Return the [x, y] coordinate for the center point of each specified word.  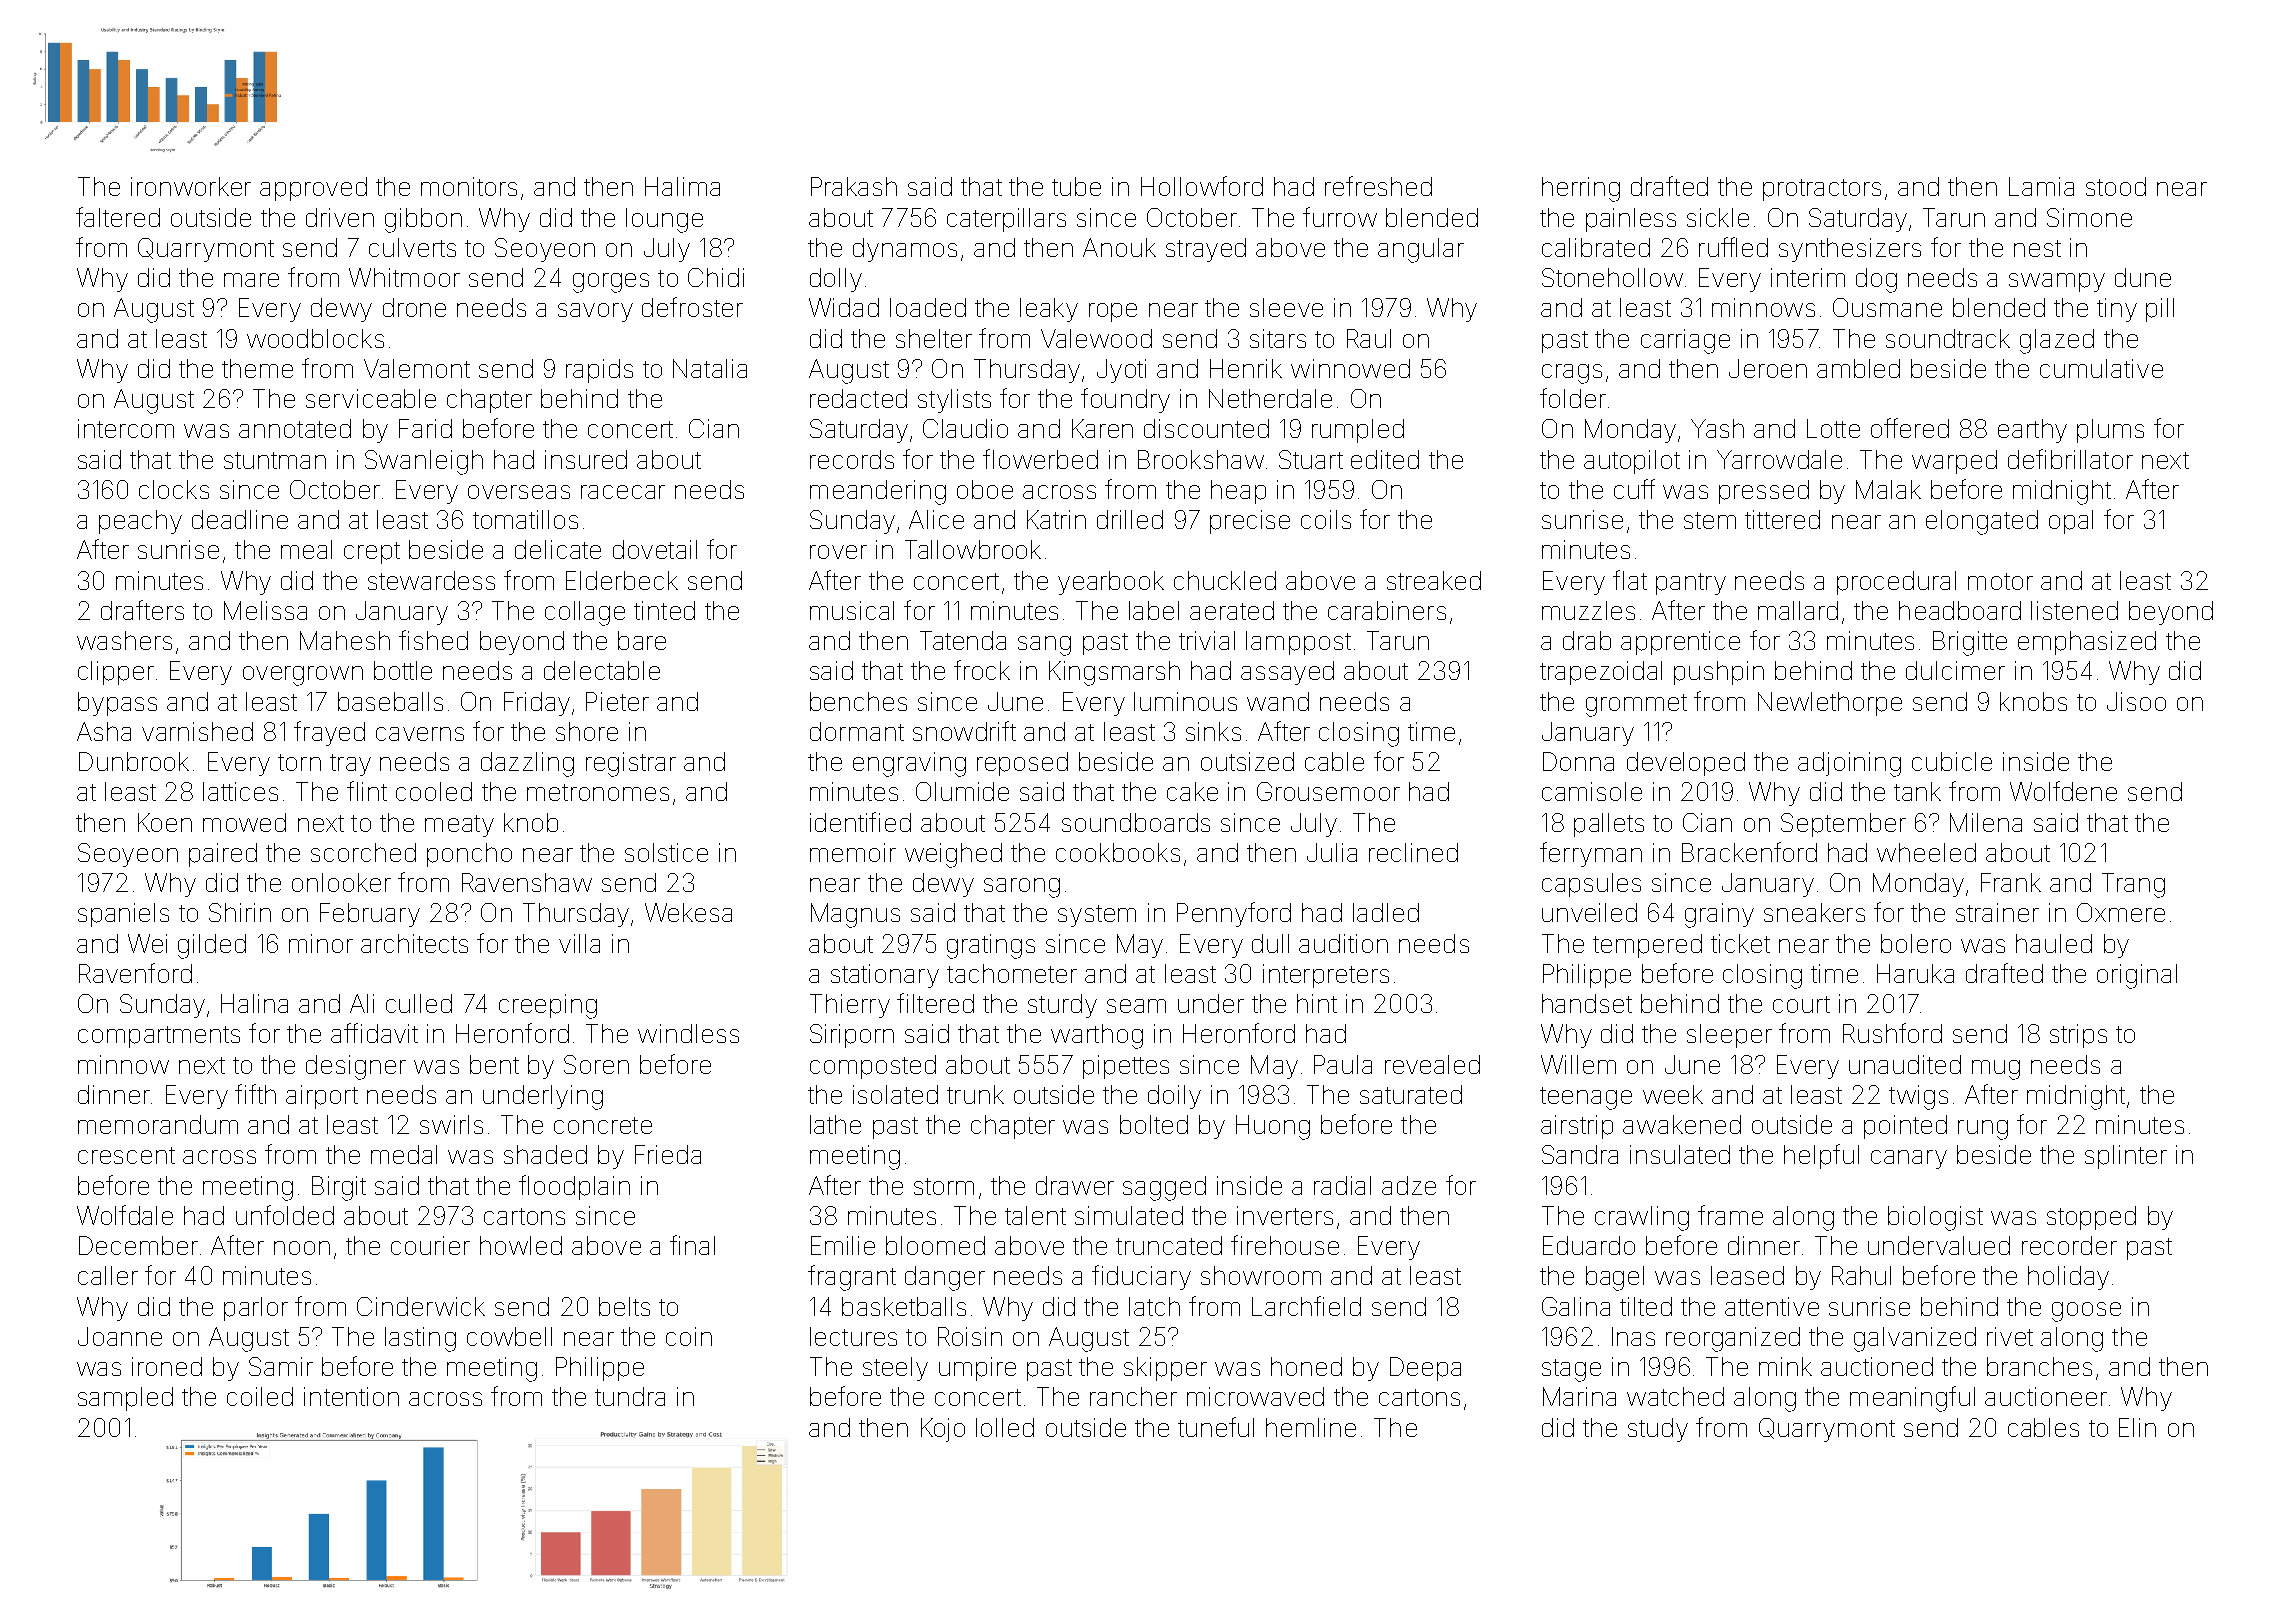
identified [860, 822]
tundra [630, 1396]
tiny [2117, 310]
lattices [240, 791]
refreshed [1378, 186]
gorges [611, 283]
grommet [1636, 705]
